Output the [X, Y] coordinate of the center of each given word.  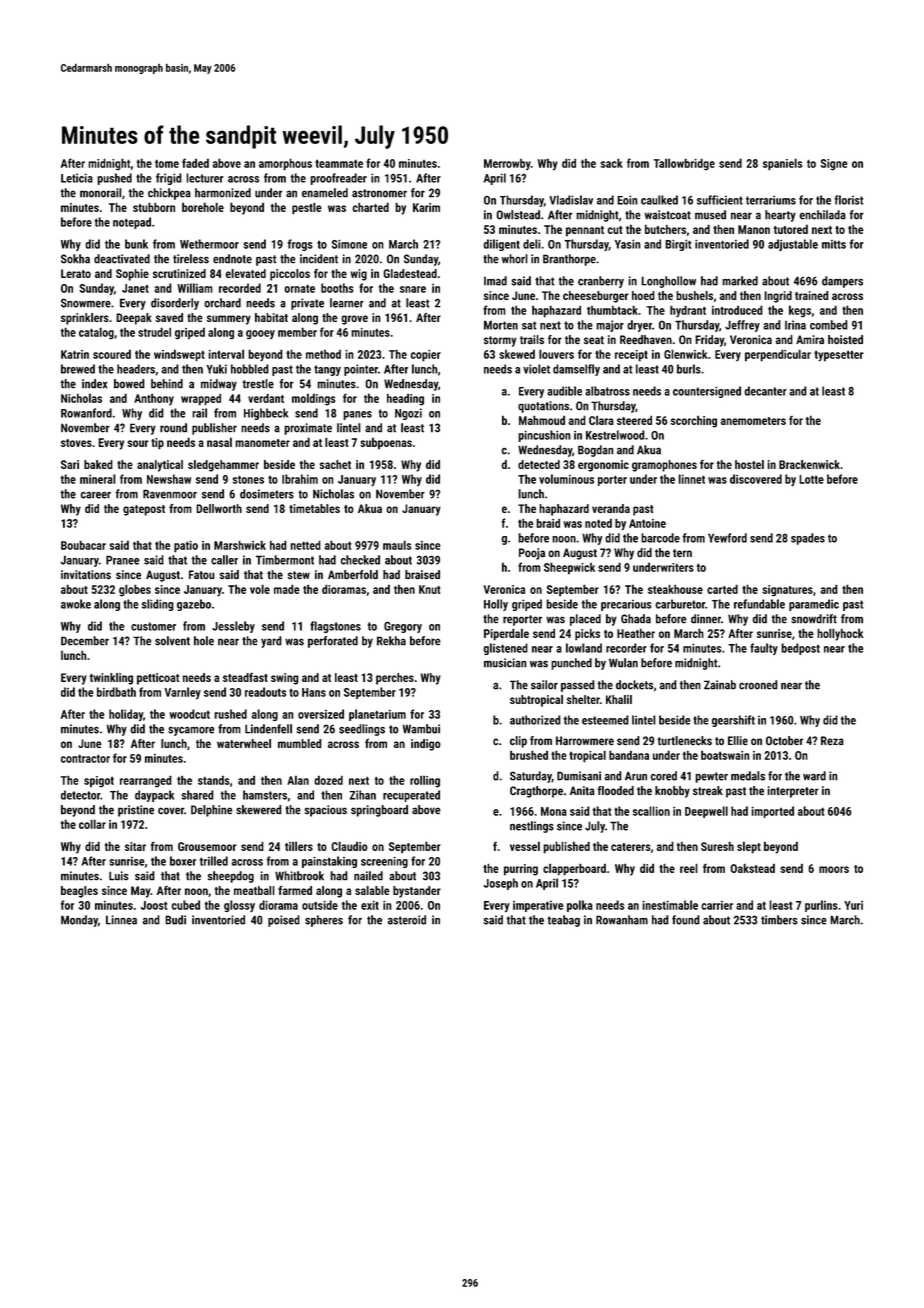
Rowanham [622, 920]
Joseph [501, 884]
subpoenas [386, 443]
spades [808, 539]
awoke [76, 604]
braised [422, 575]
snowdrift [814, 619]
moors [834, 869]
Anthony [154, 399]
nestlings [532, 827]
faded [195, 163]
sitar [135, 846]
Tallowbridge [684, 164]
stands [214, 780]
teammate [339, 163]
